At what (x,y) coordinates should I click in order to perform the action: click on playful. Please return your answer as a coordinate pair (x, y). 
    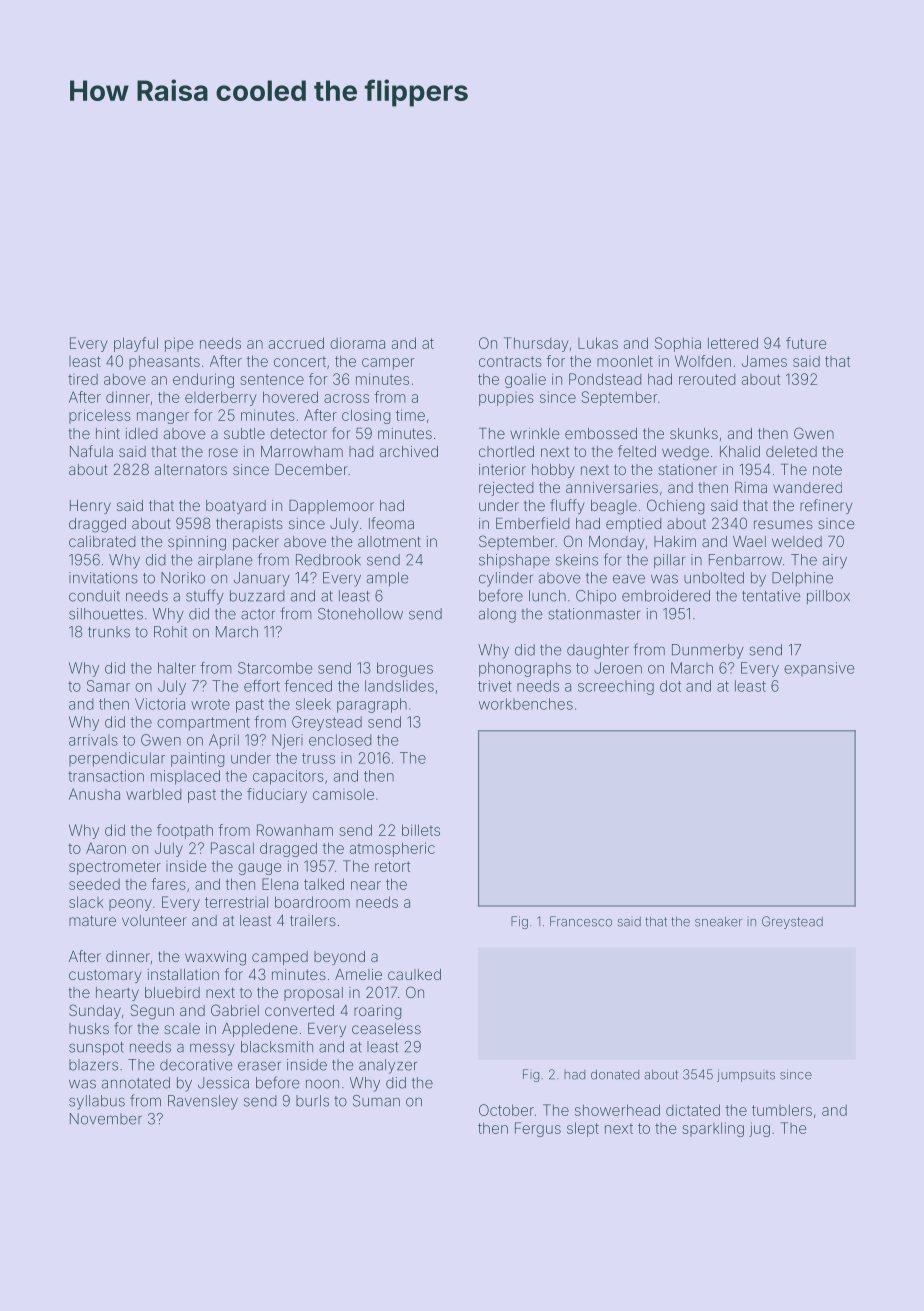
    Looking at the image, I should click on (136, 344).
